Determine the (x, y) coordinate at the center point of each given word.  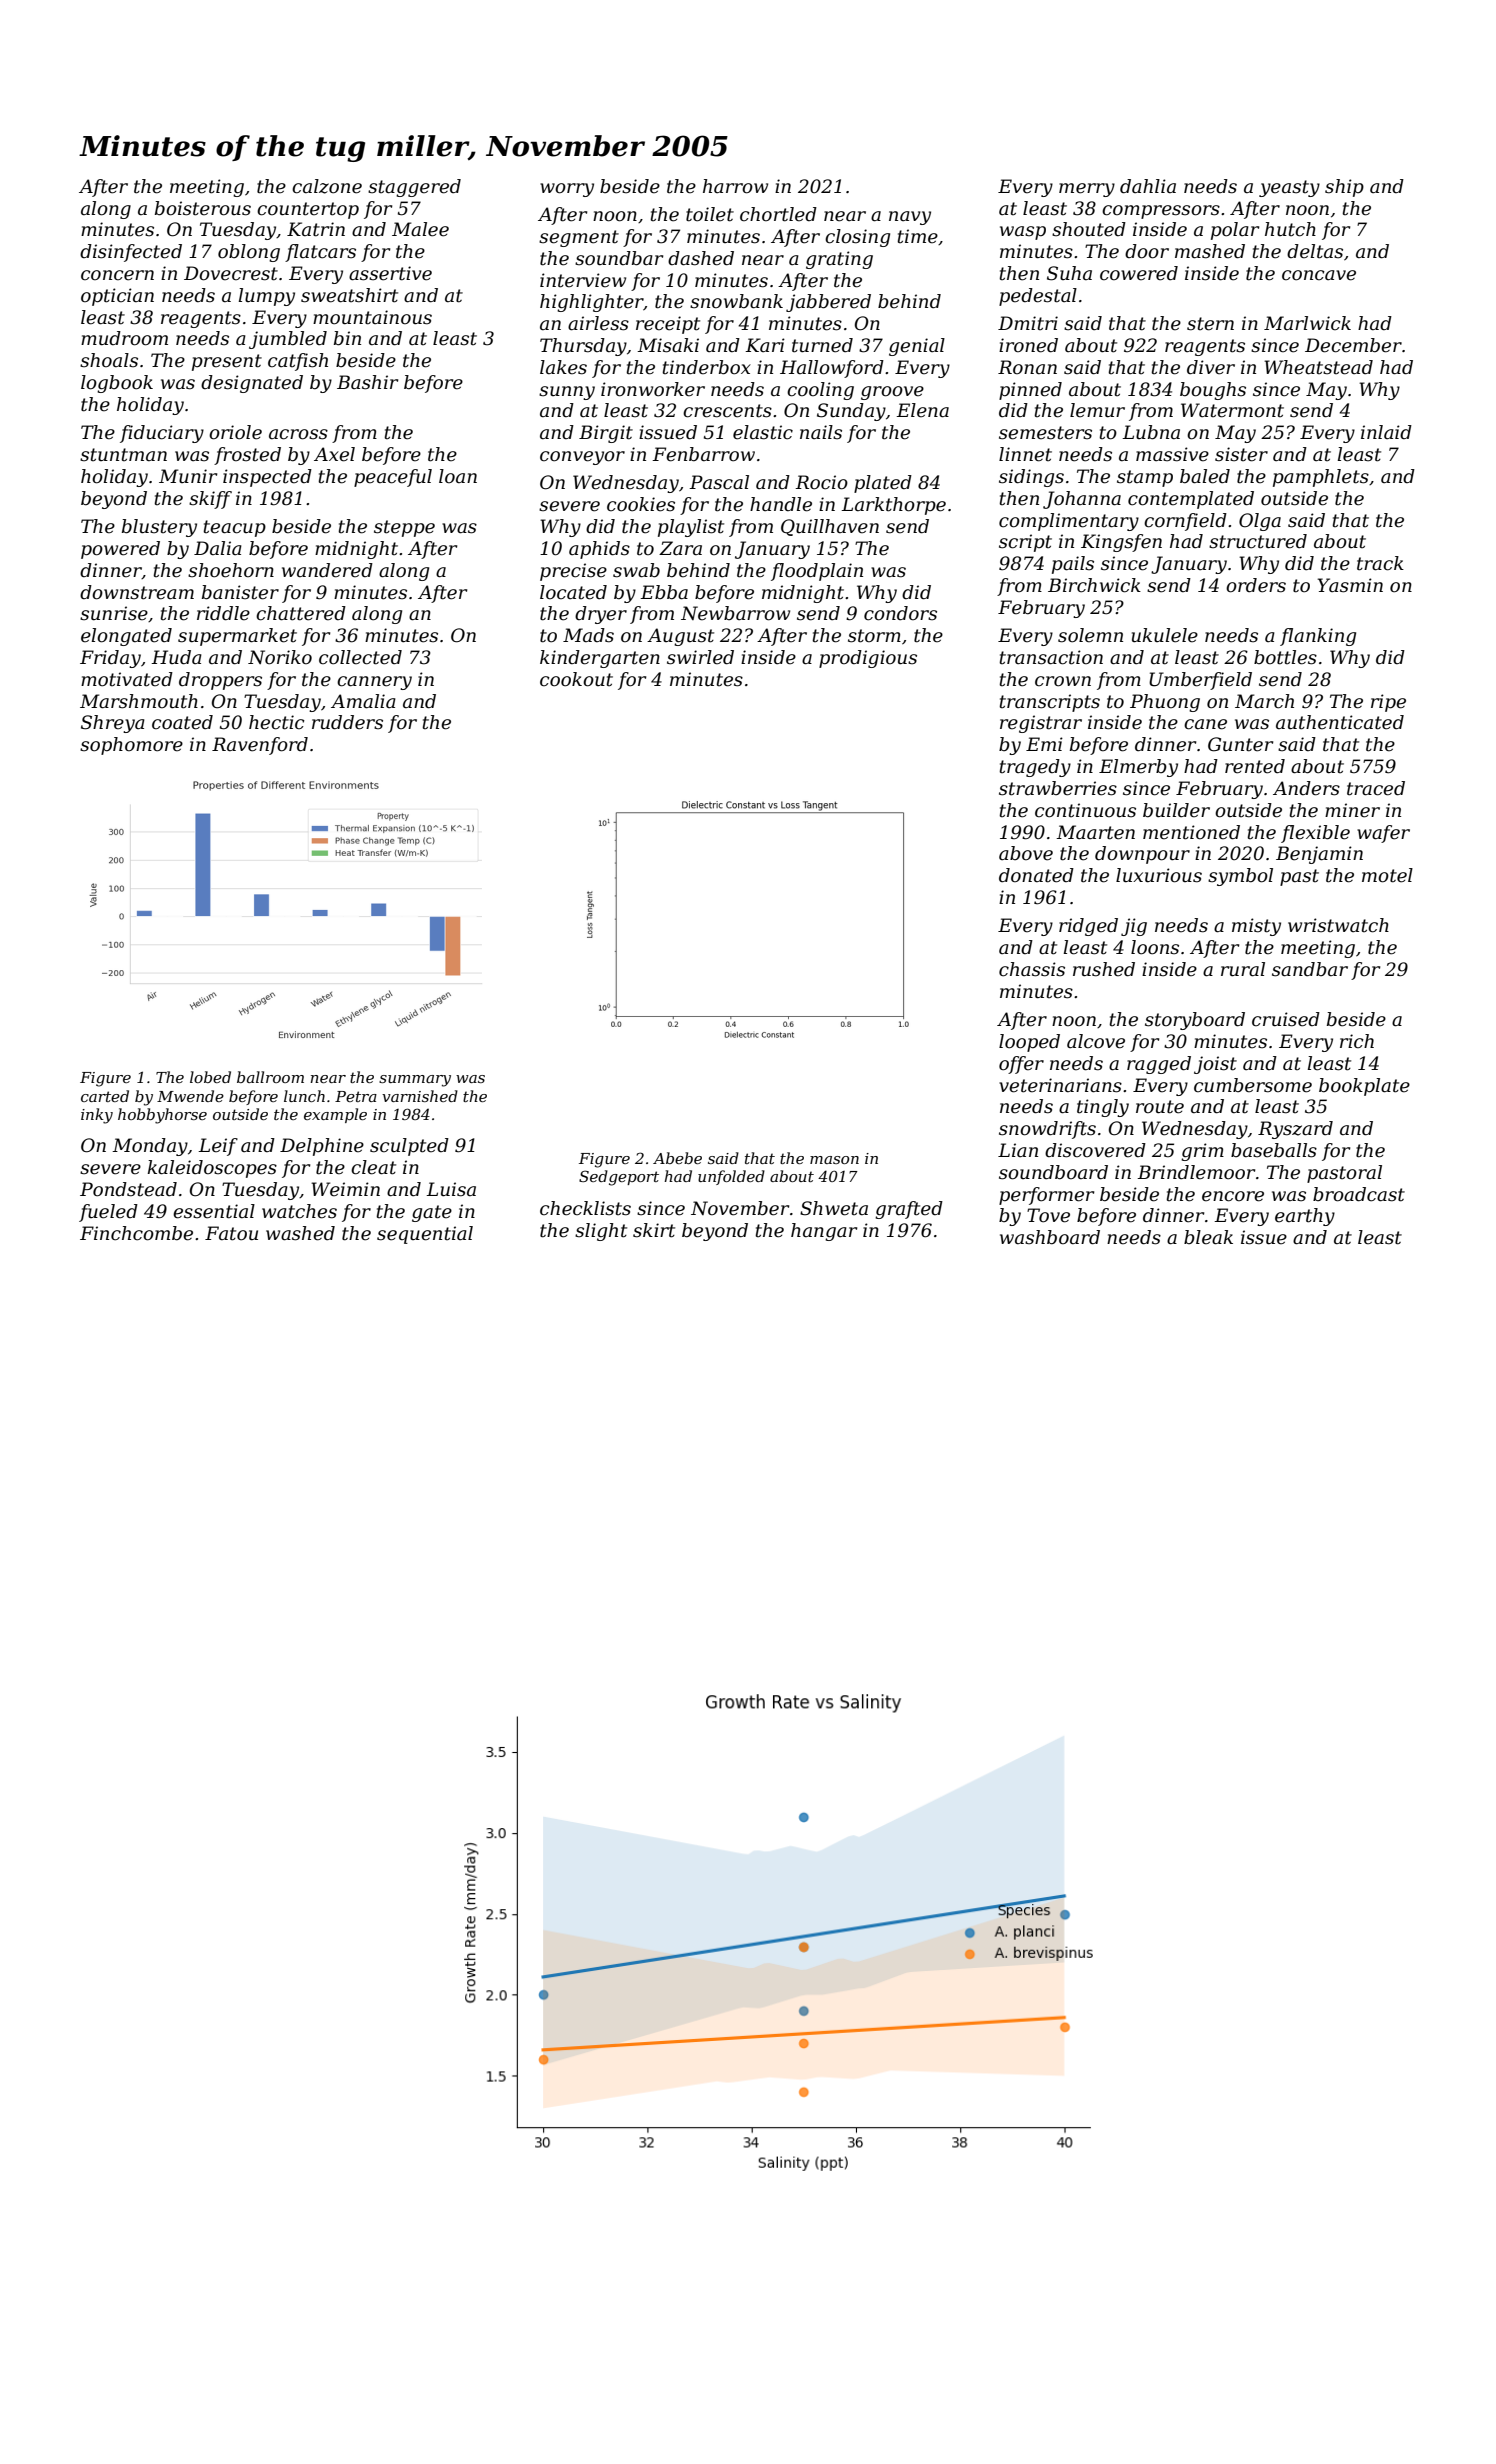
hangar (824, 1232)
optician (117, 297)
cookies (641, 504)
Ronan (1027, 367)
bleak (1208, 1237)
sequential (425, 1235)
